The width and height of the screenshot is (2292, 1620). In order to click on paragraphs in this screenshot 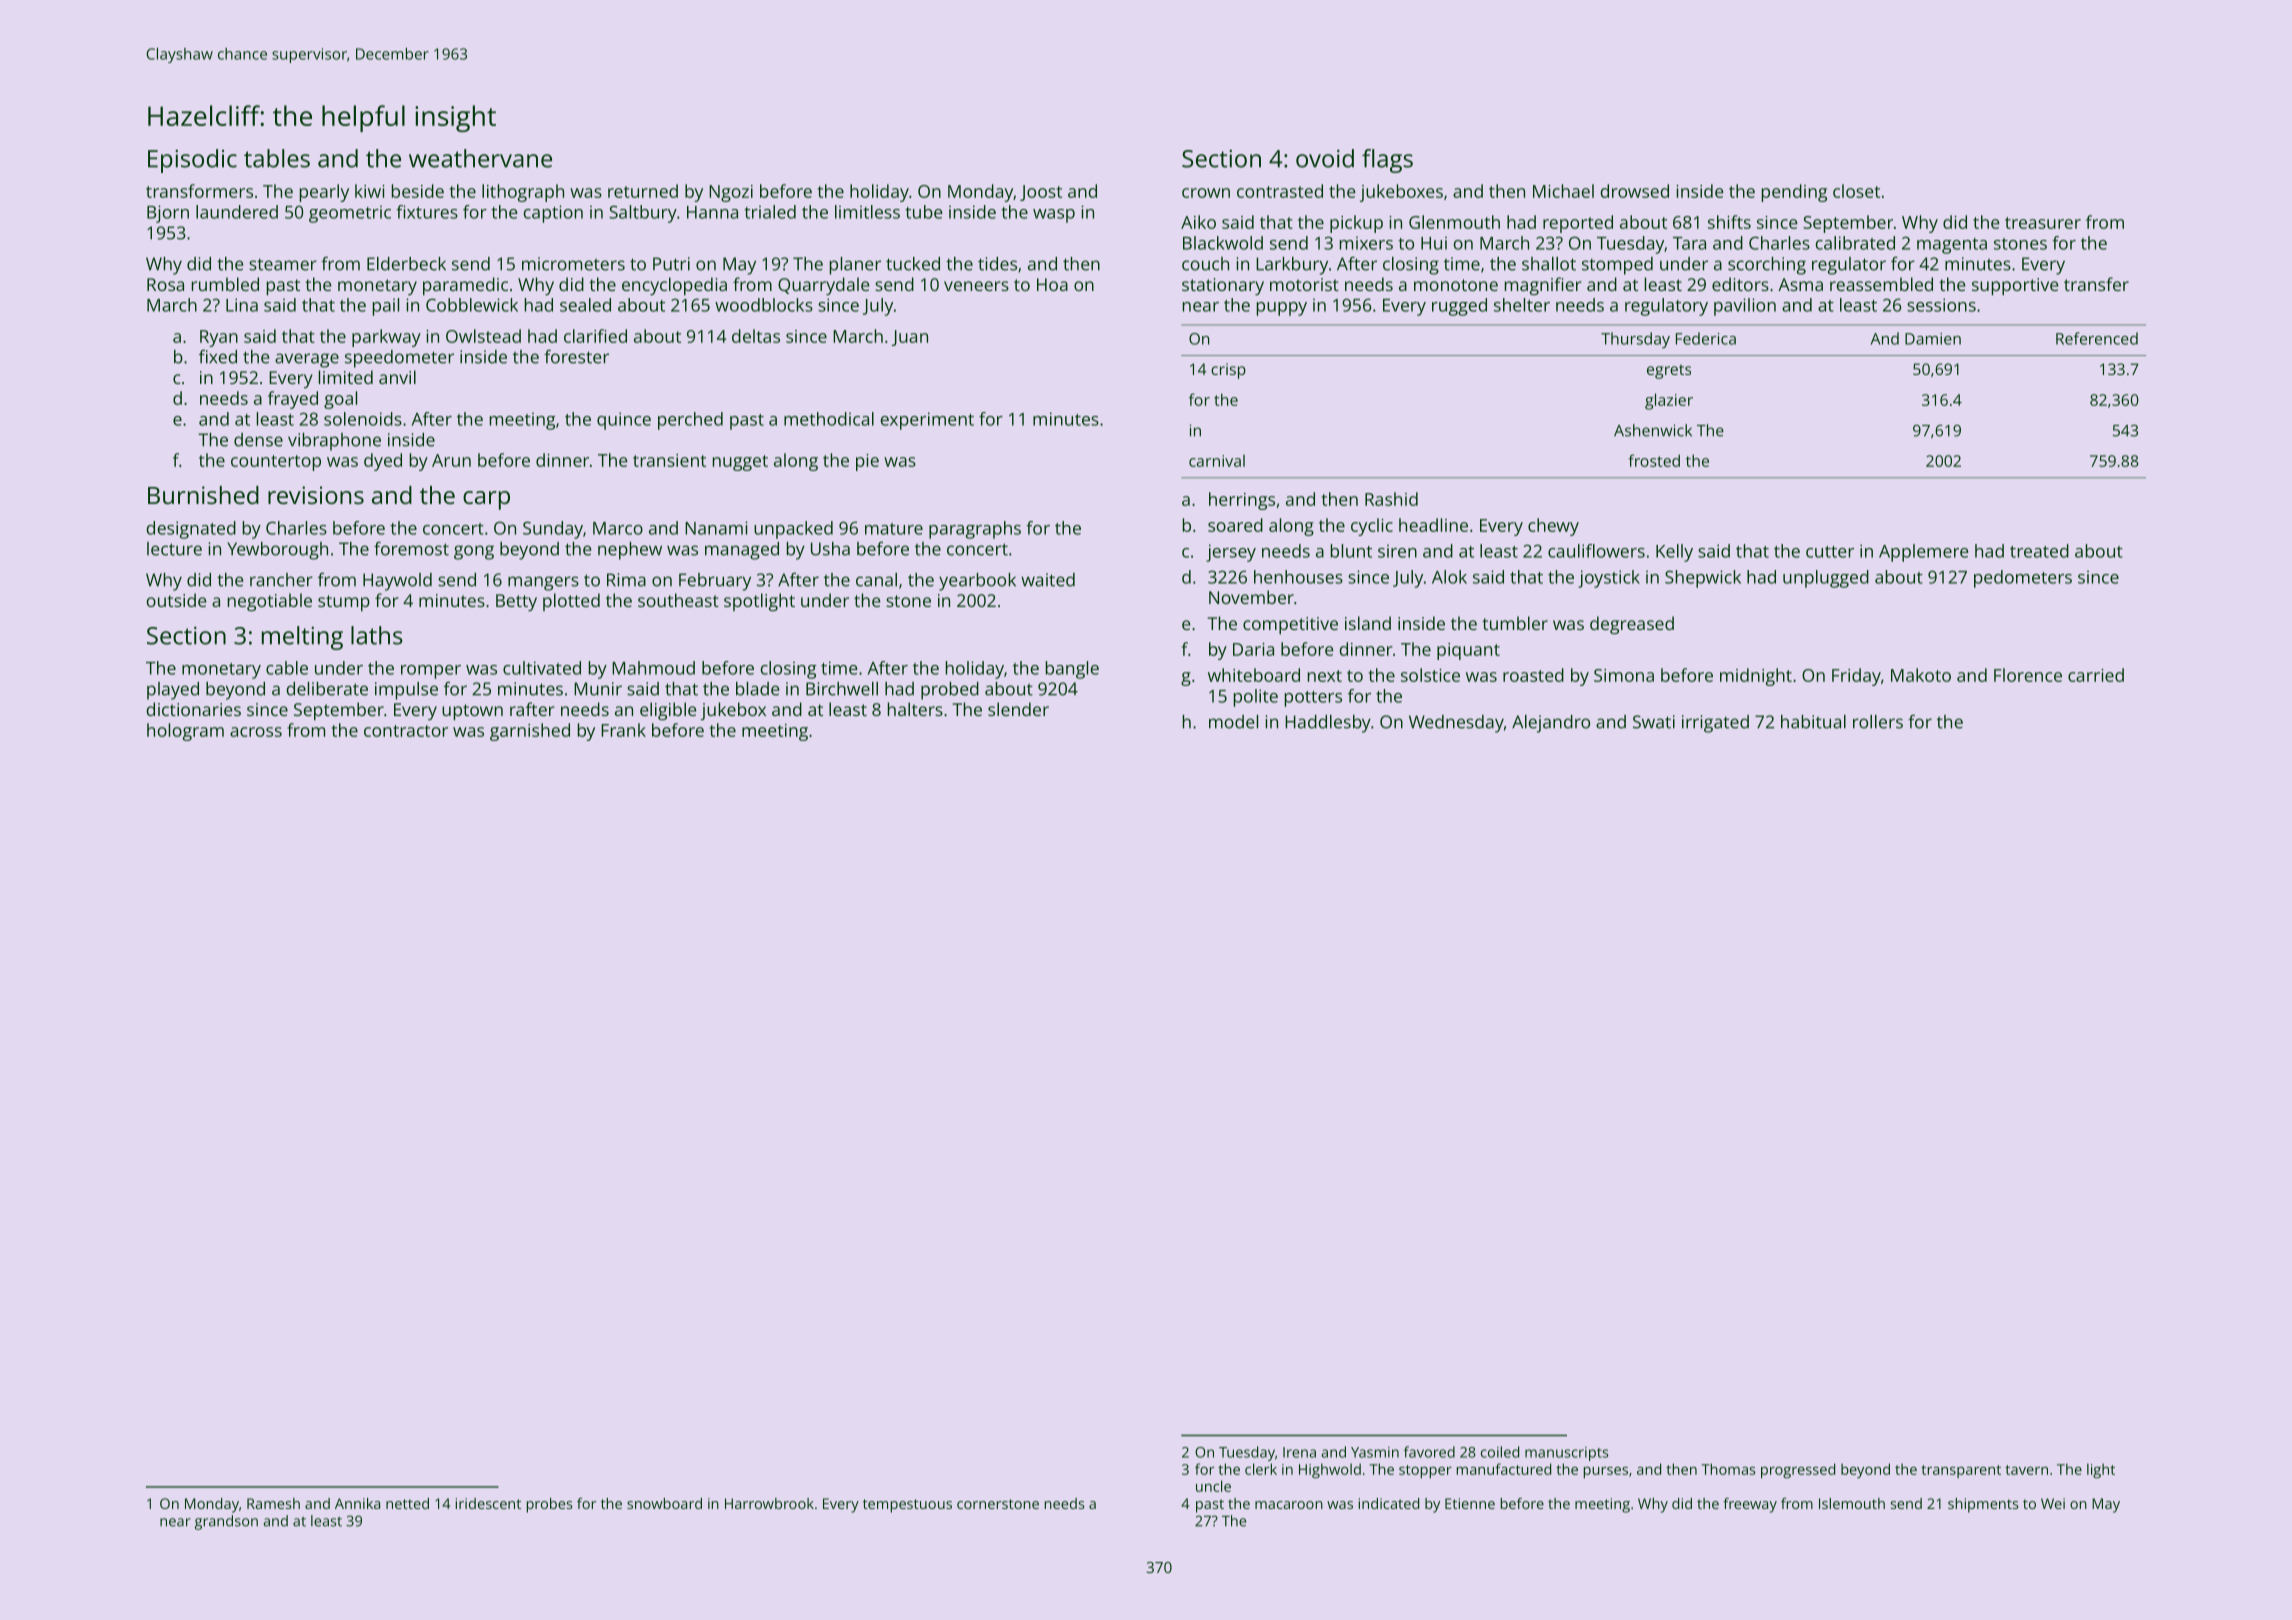, I will do `click(975, 530)`.
